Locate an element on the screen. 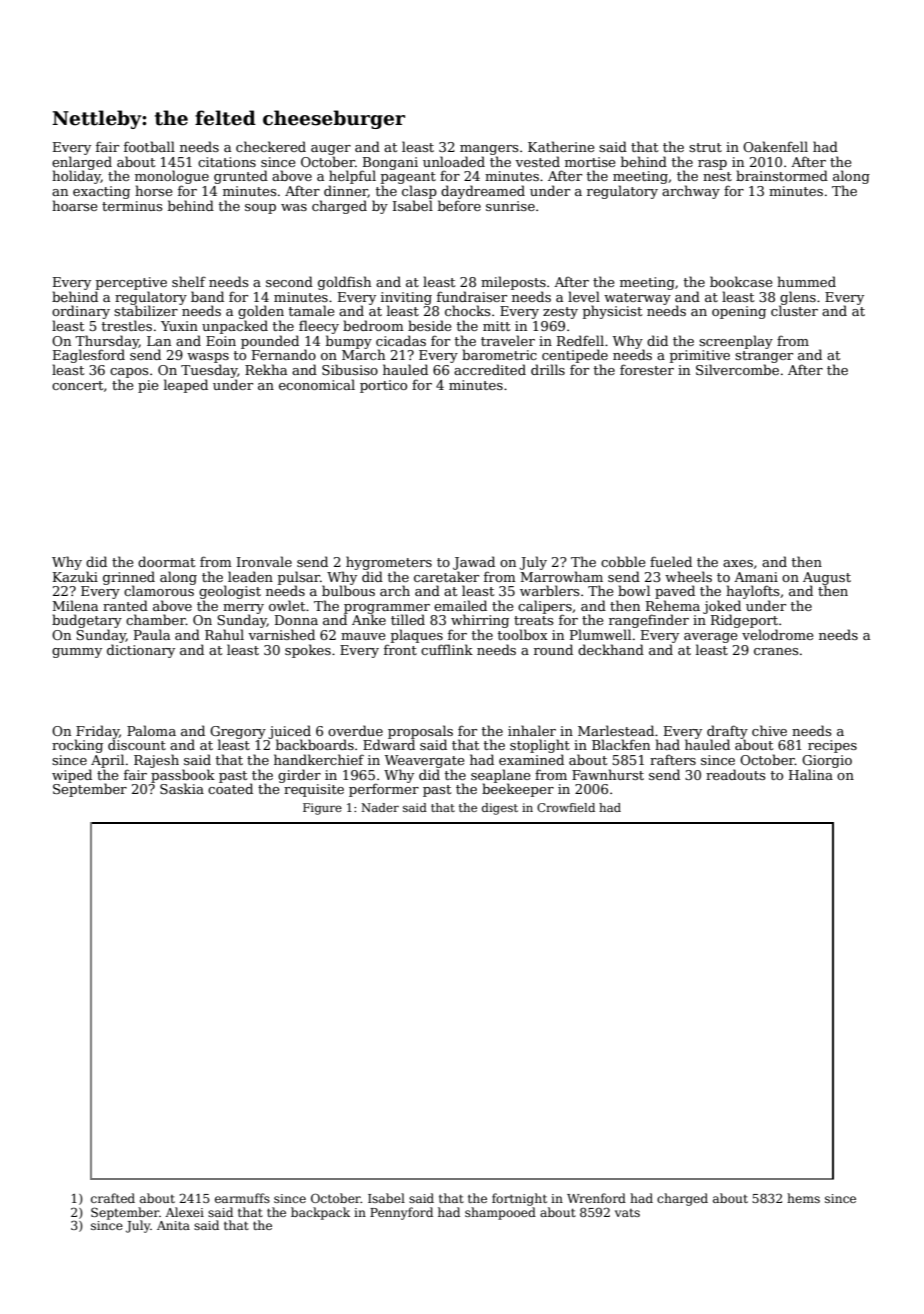 The width and height of the screenshot is (924, 1314). vats is located at coordinates (627, 1213).
